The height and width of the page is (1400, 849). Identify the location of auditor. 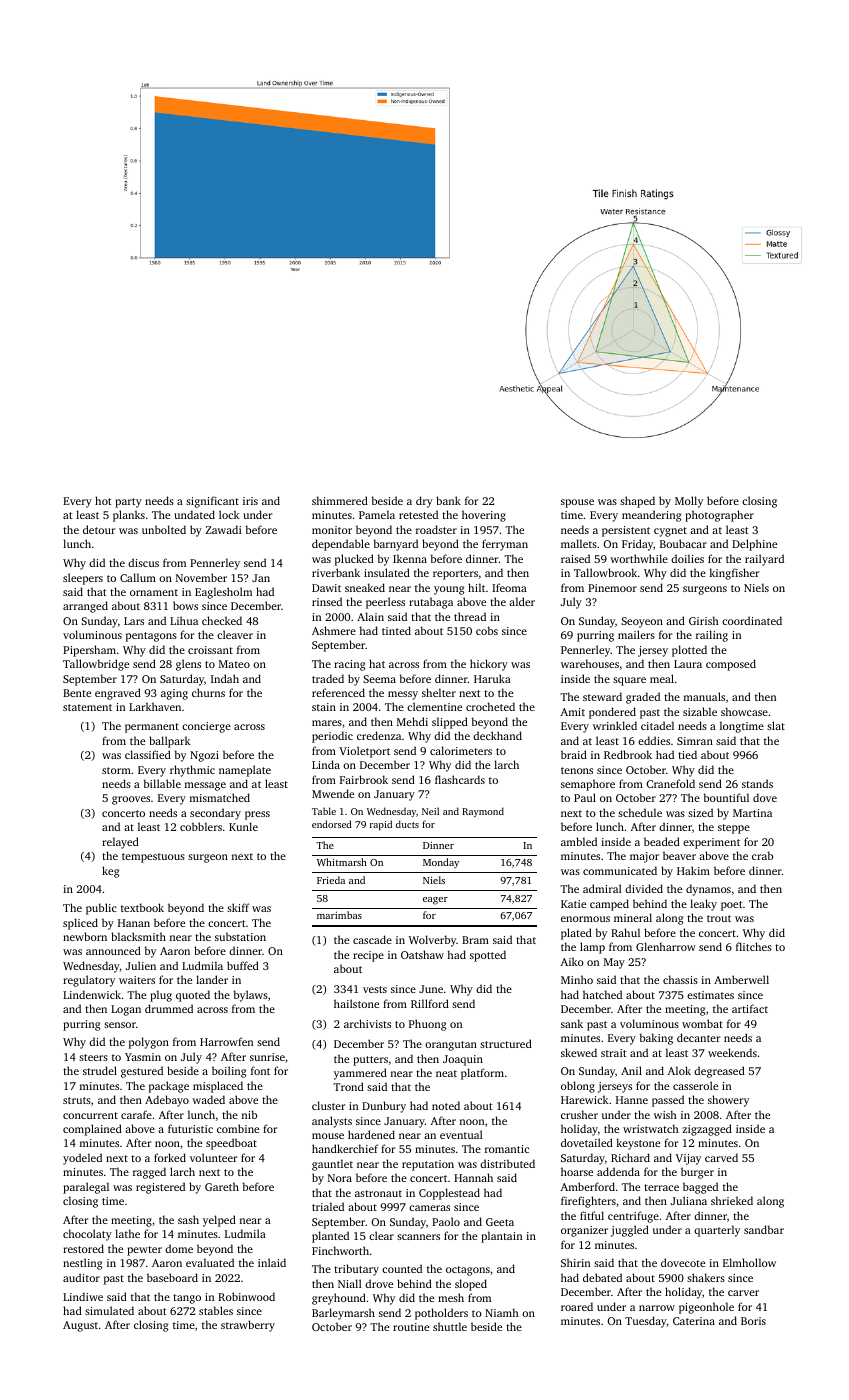
(81, 1277).
